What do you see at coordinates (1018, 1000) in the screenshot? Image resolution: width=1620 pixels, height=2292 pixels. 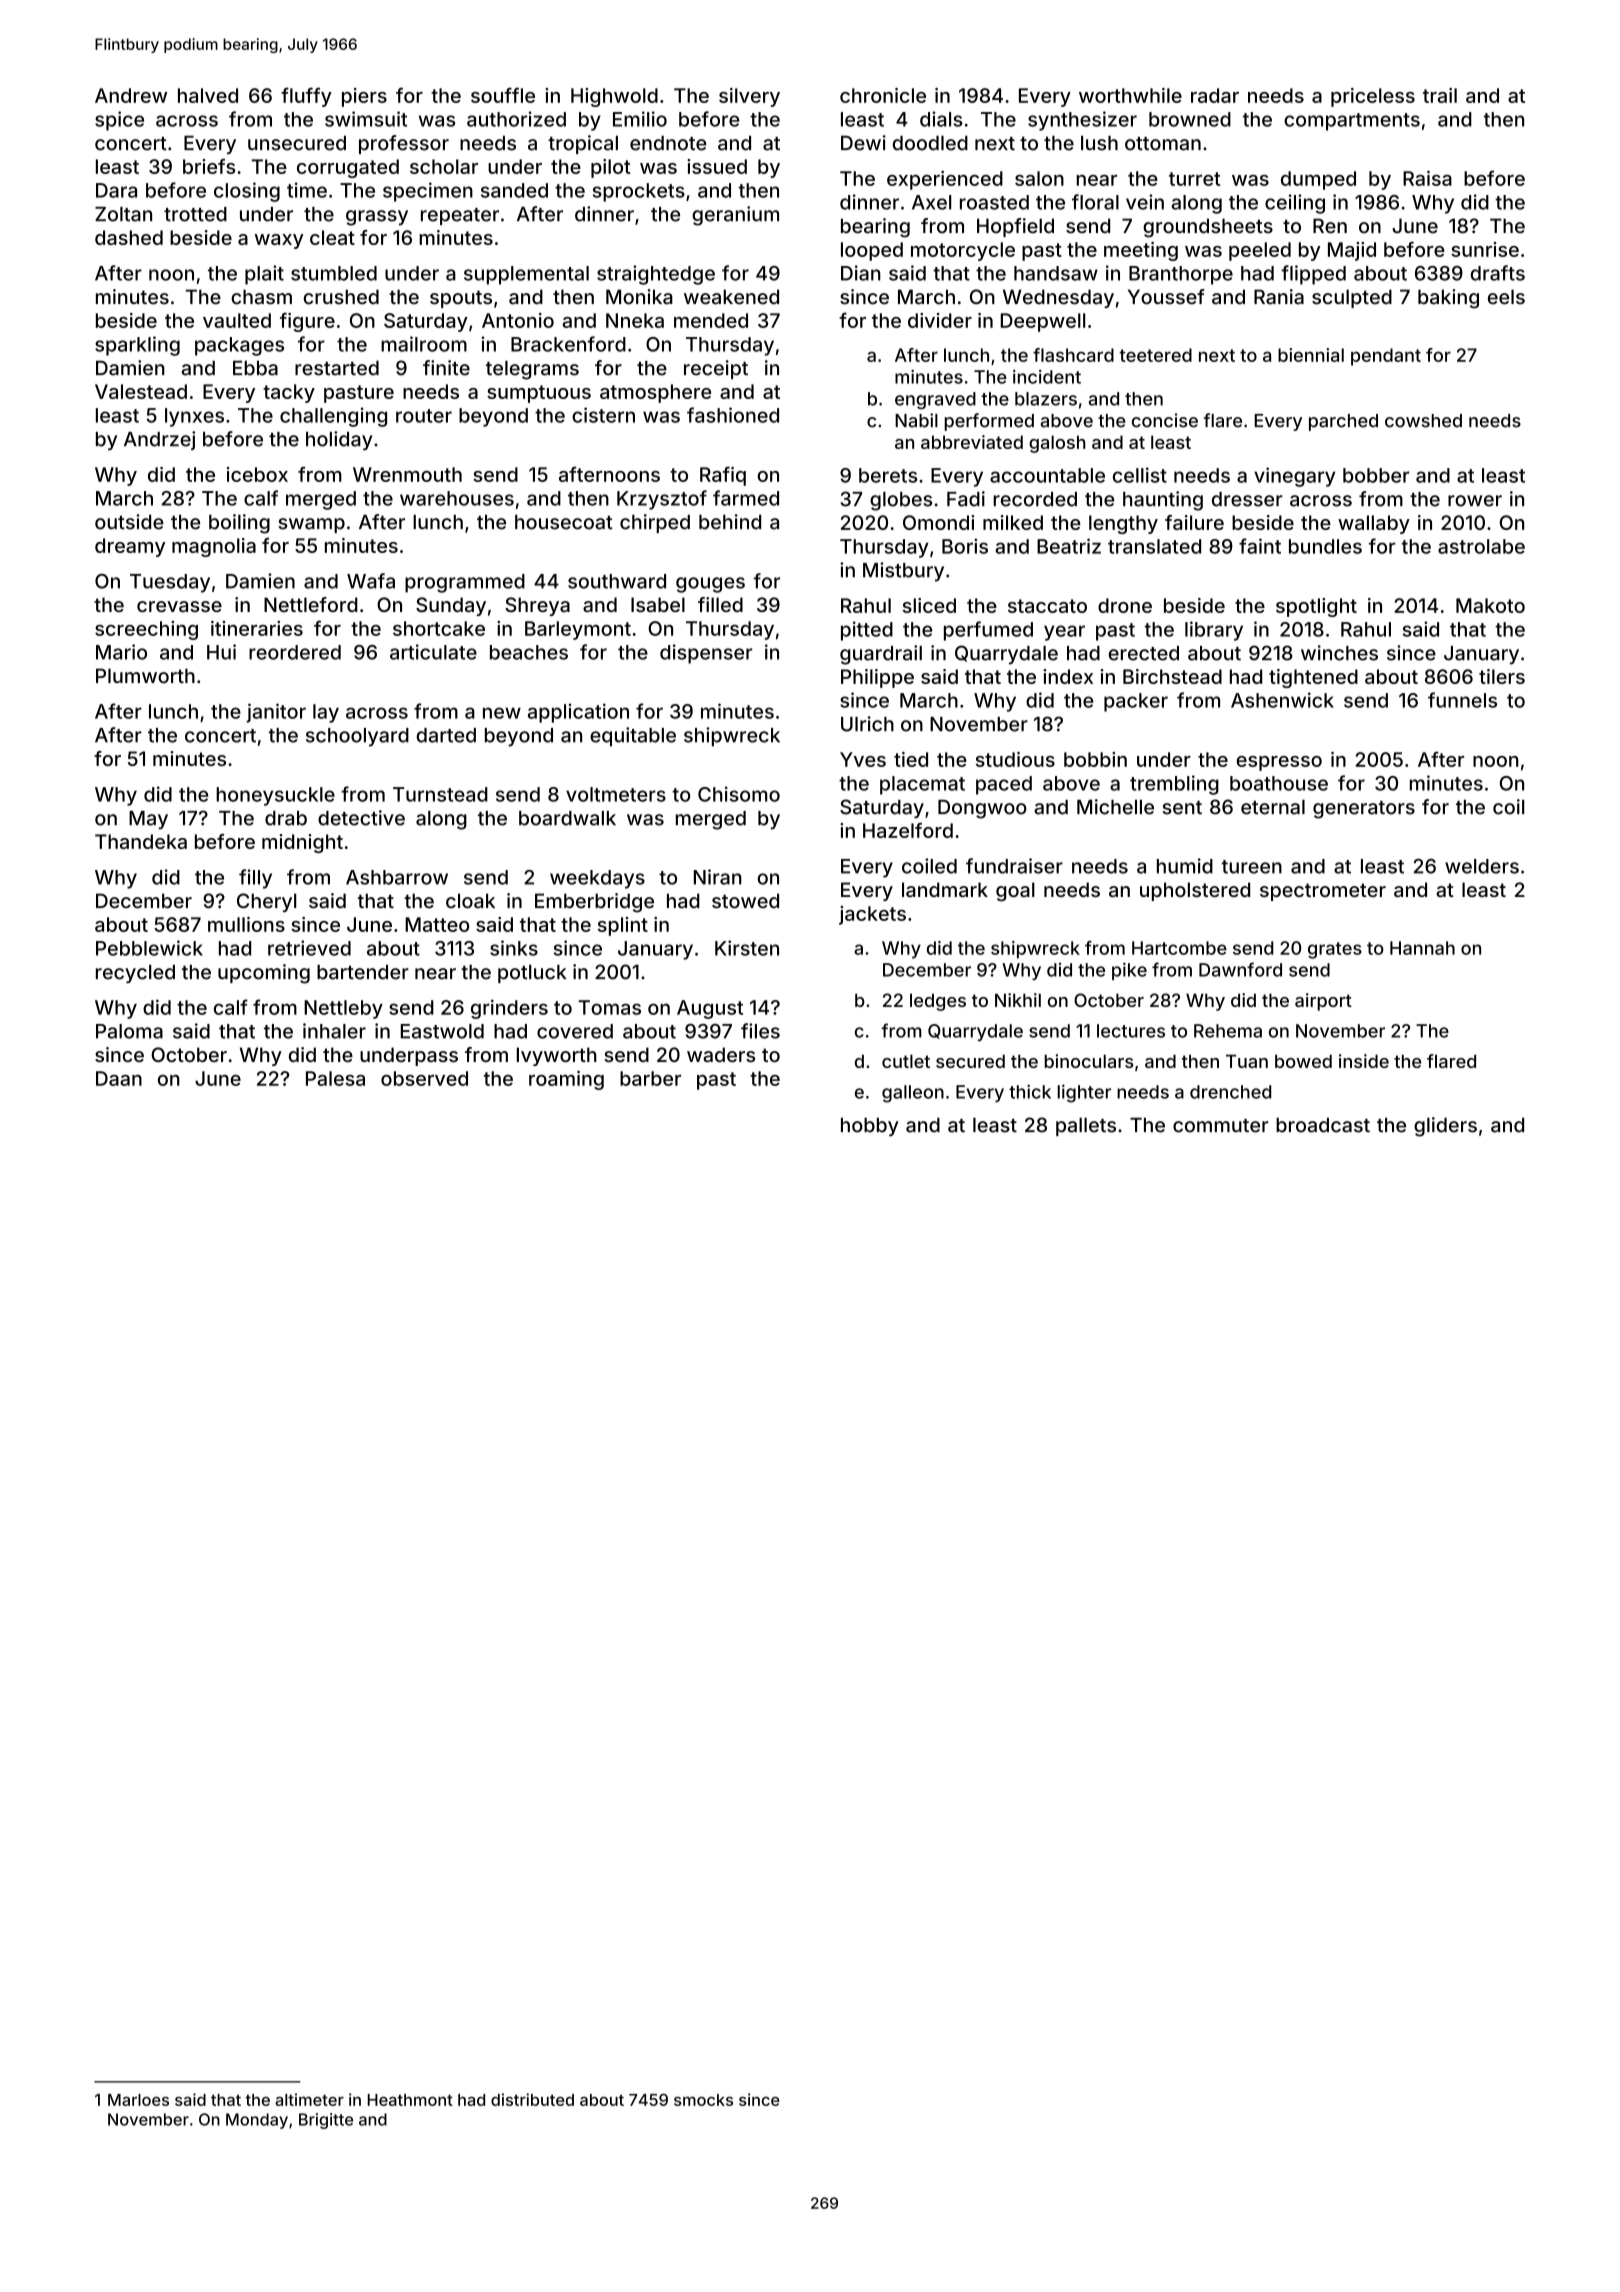 I see `Nikhil` at bounding box center [1018, 1000].
